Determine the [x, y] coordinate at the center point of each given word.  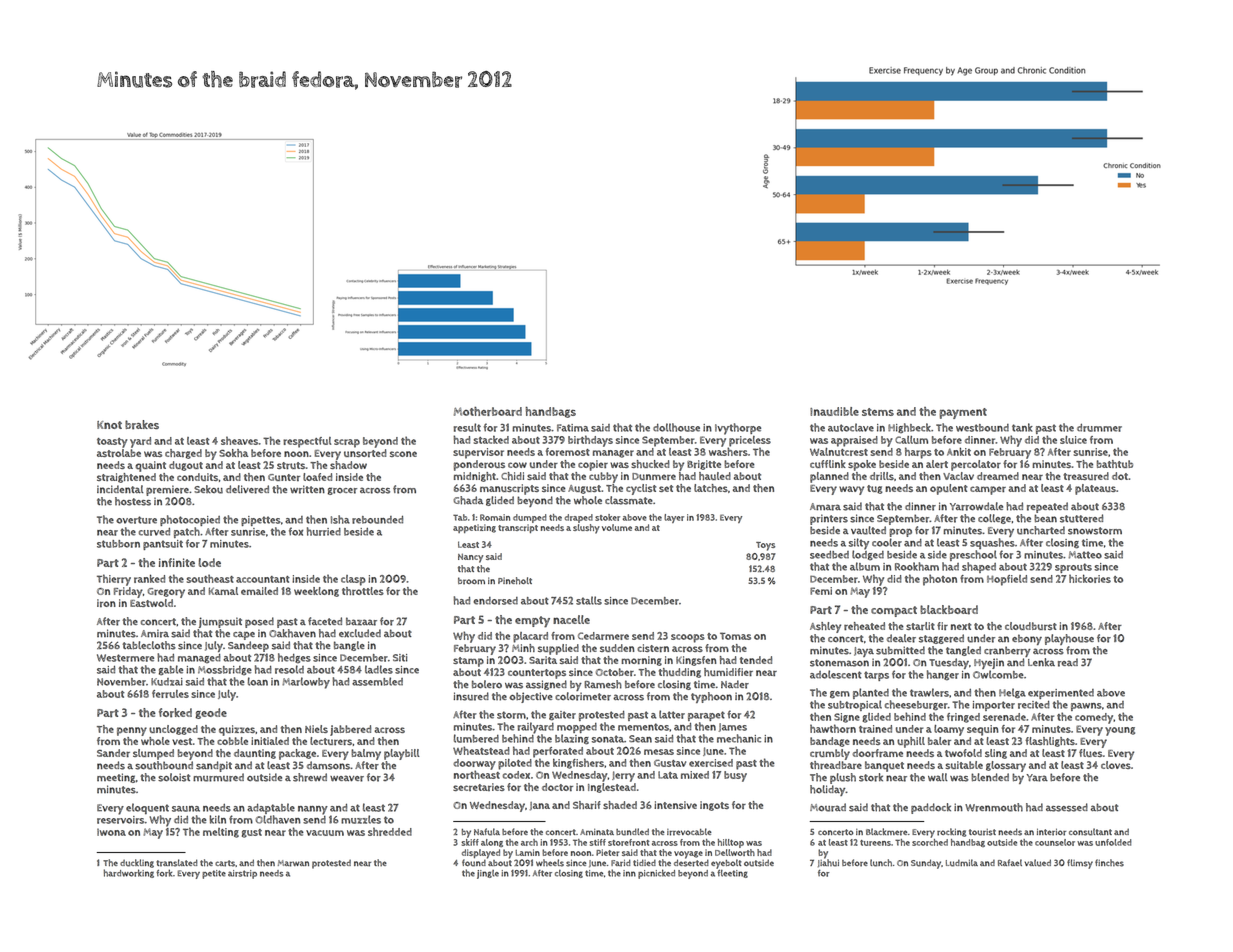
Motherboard [488, 411]
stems [878, 412]
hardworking [129, 873]
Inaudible [834, 411]
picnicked [656, 874]
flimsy [1080, 864]
